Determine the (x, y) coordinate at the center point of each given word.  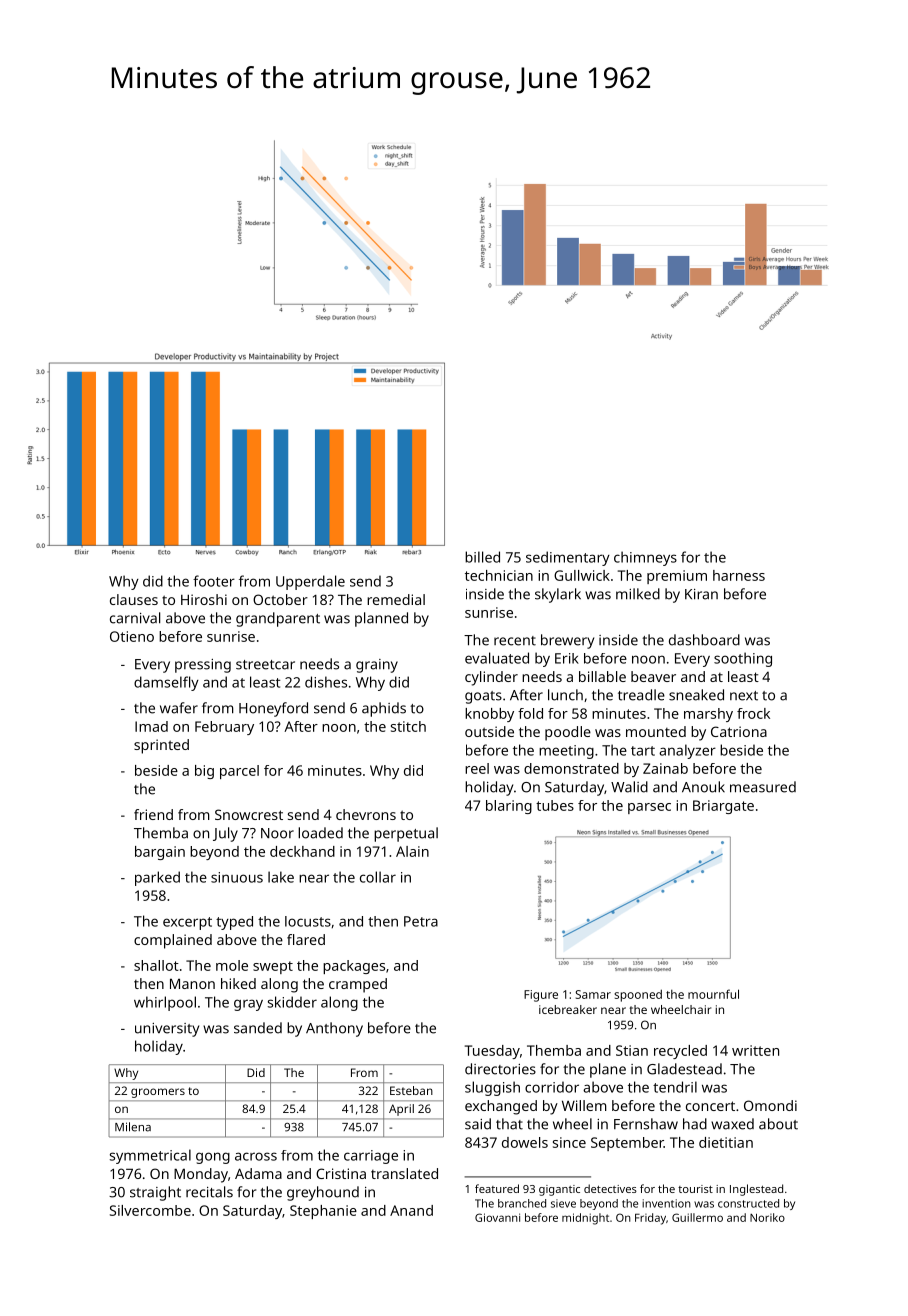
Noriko (767, 1217)
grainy (377, 666)
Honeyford (273, 709)
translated (404, 1173)
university (167, 1030)
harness (739, 575)
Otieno (132, 636)
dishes (326, 682)
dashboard (704, 640)
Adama (258, 1173)
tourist (695, 1189)
